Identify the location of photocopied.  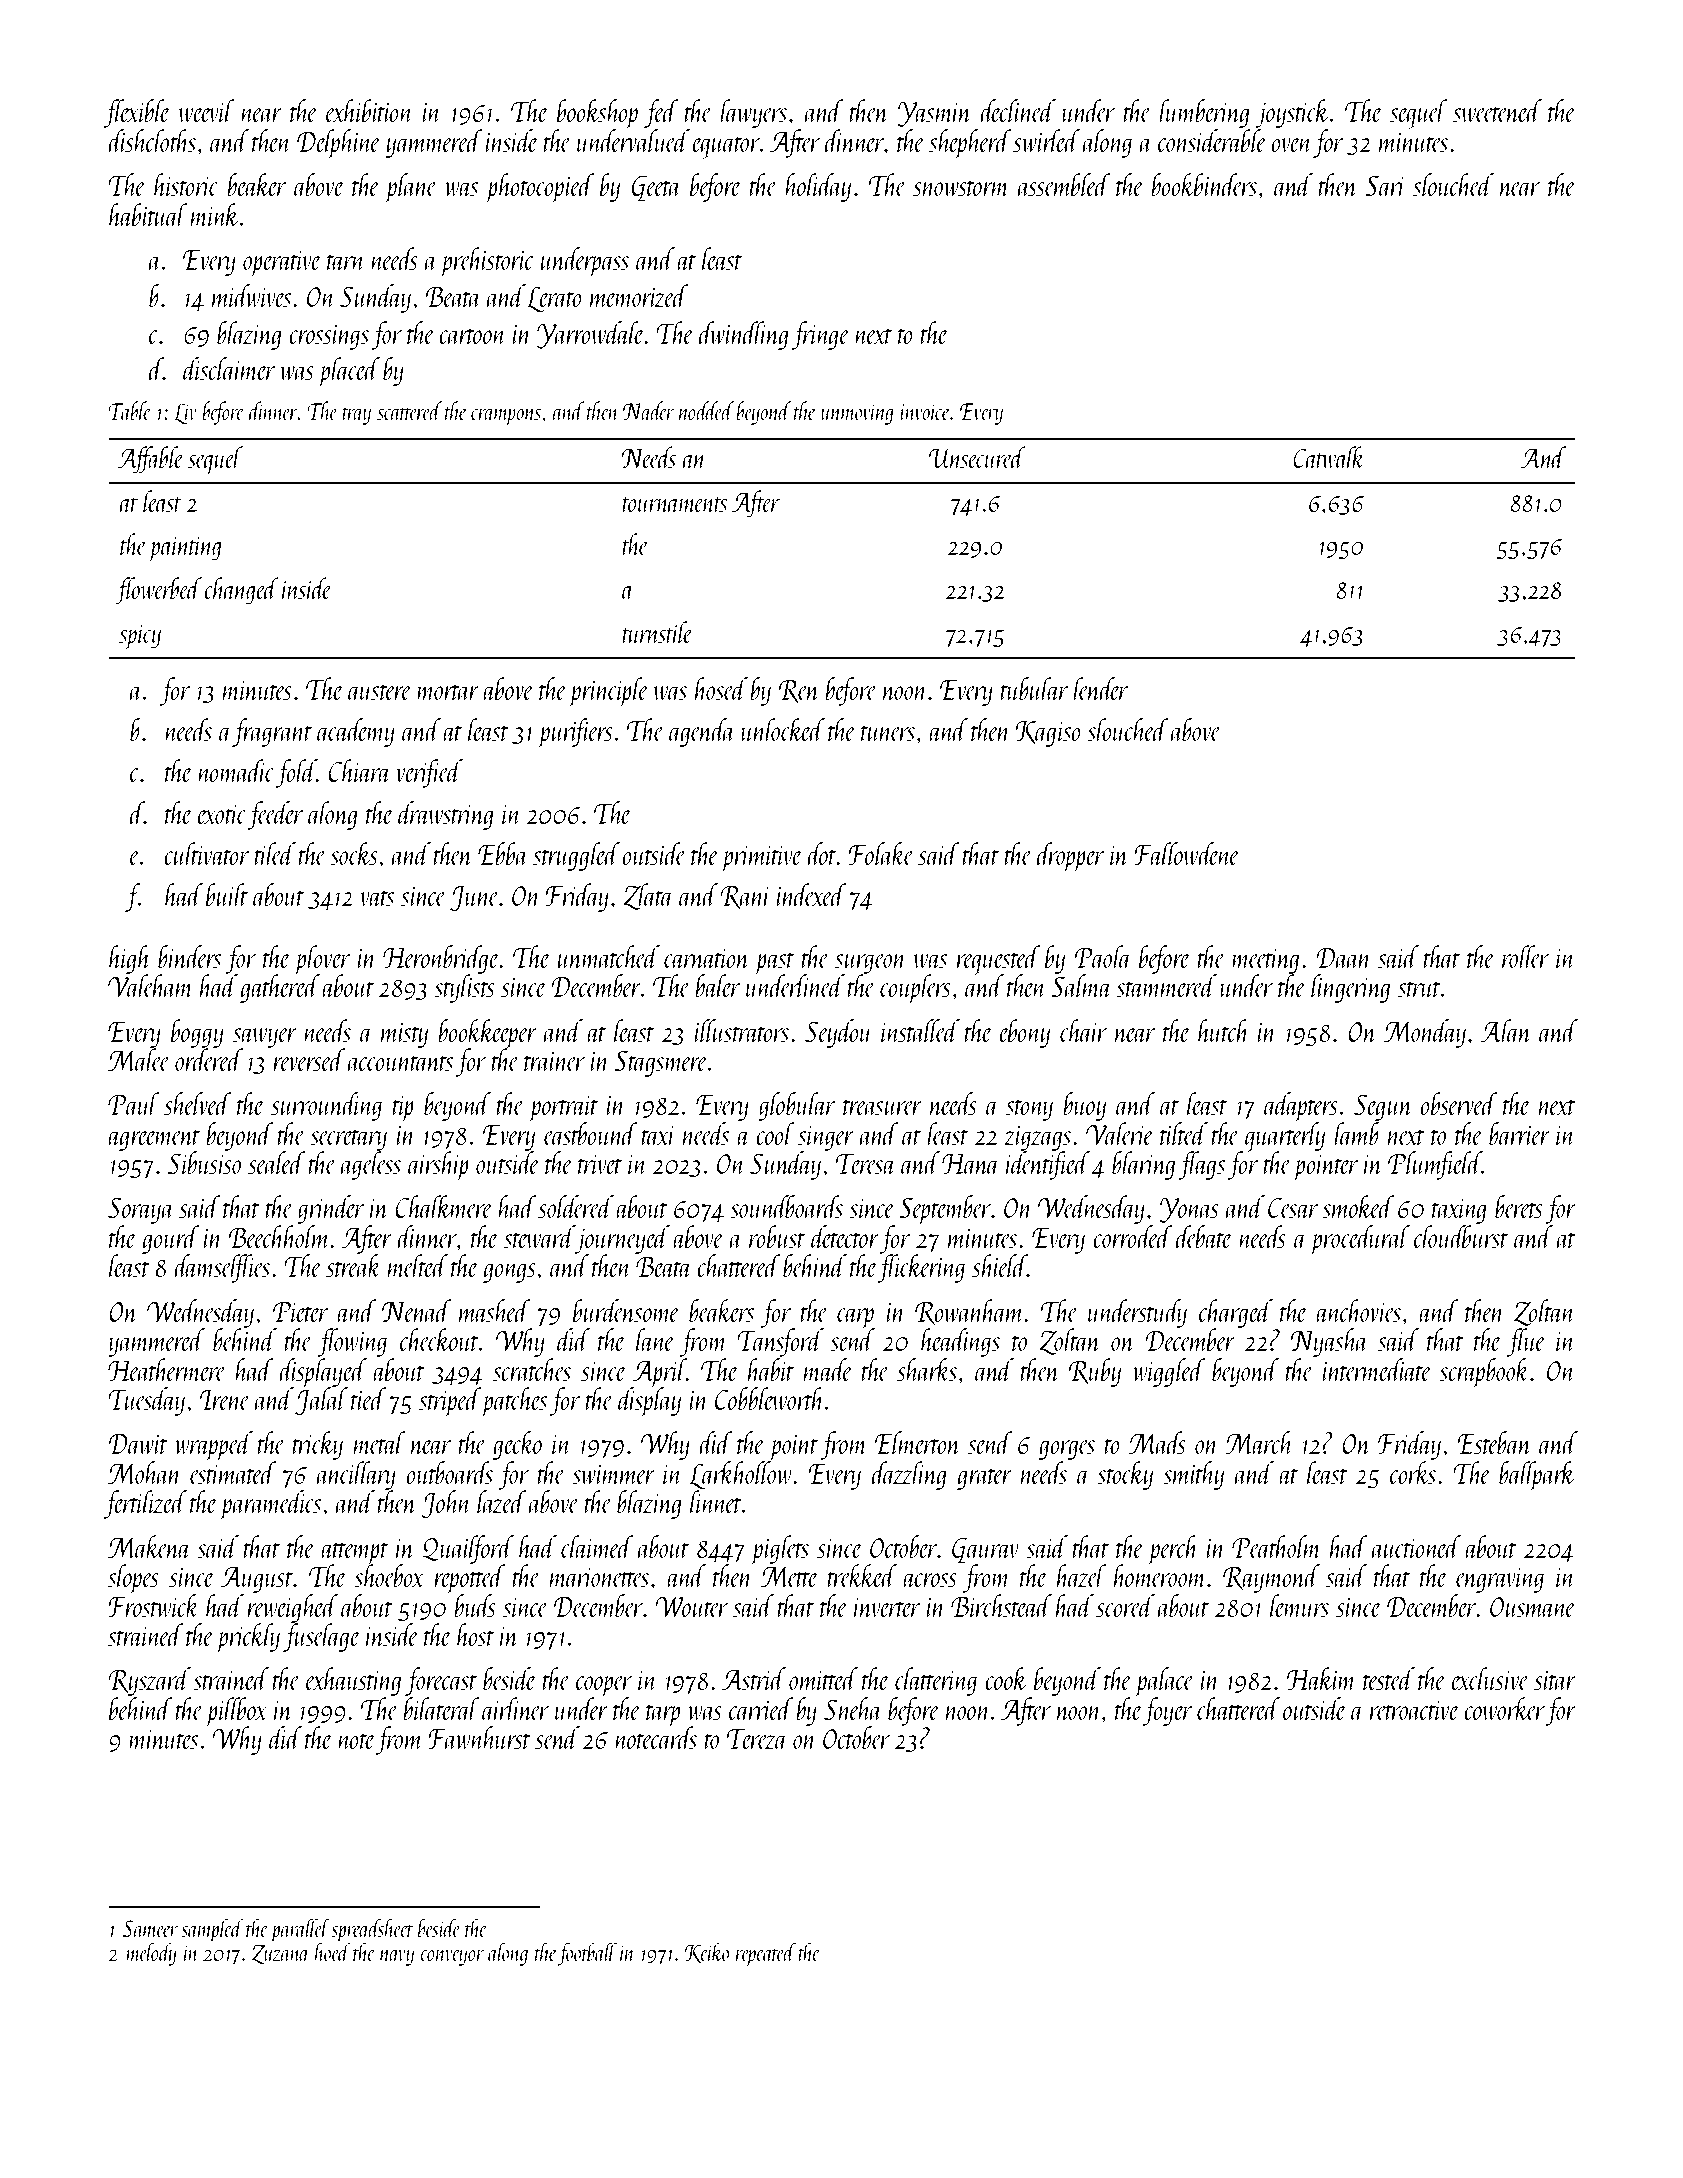
(540, 188).
